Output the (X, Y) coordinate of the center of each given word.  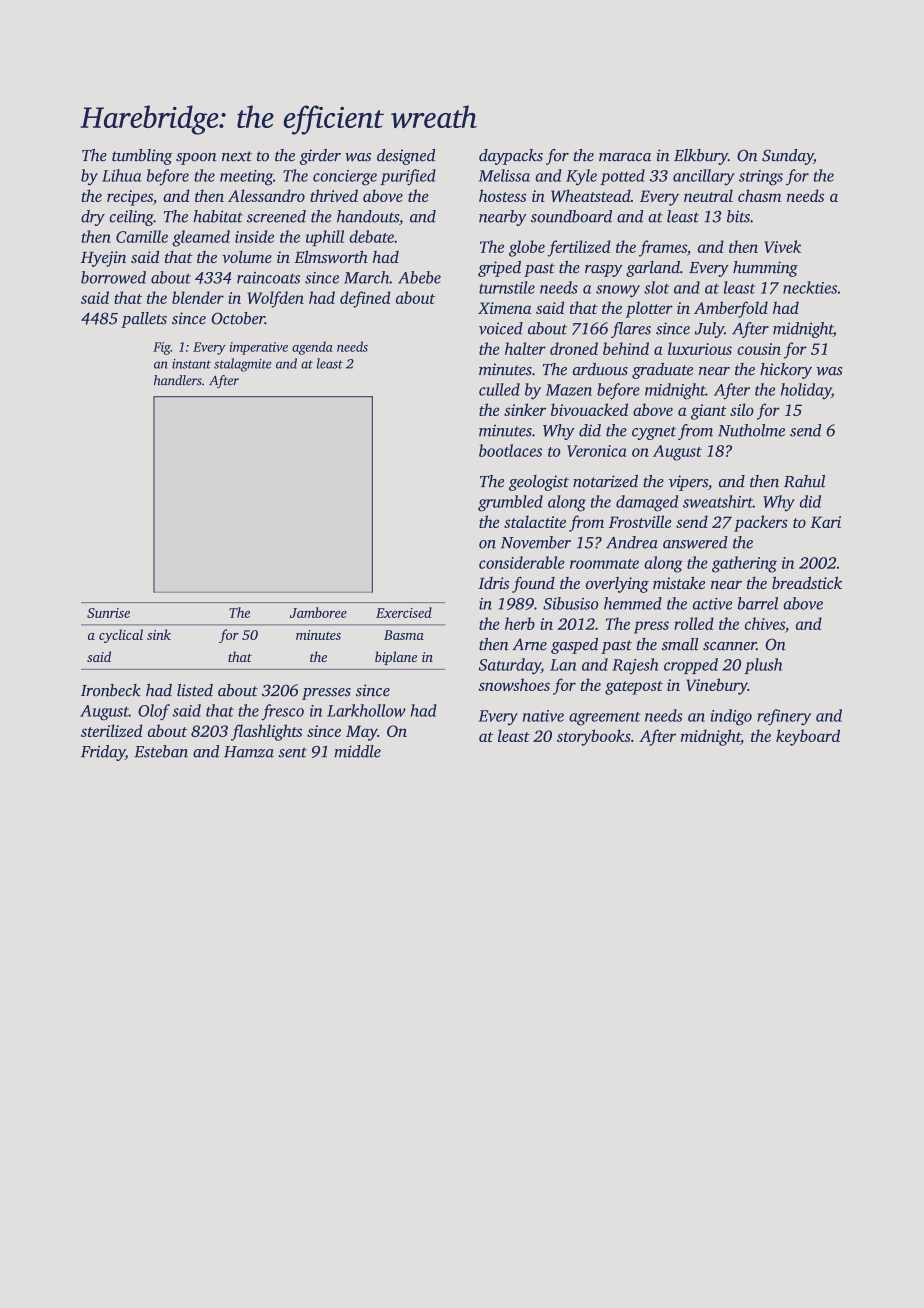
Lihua (122, 175)
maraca (625, 157)
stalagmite (242, 365)
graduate (662, 371)
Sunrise (108, 613)
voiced (501, 328)
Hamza (249, 752)
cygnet (654, 433)
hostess (502, 195)
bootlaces (510, 450)
